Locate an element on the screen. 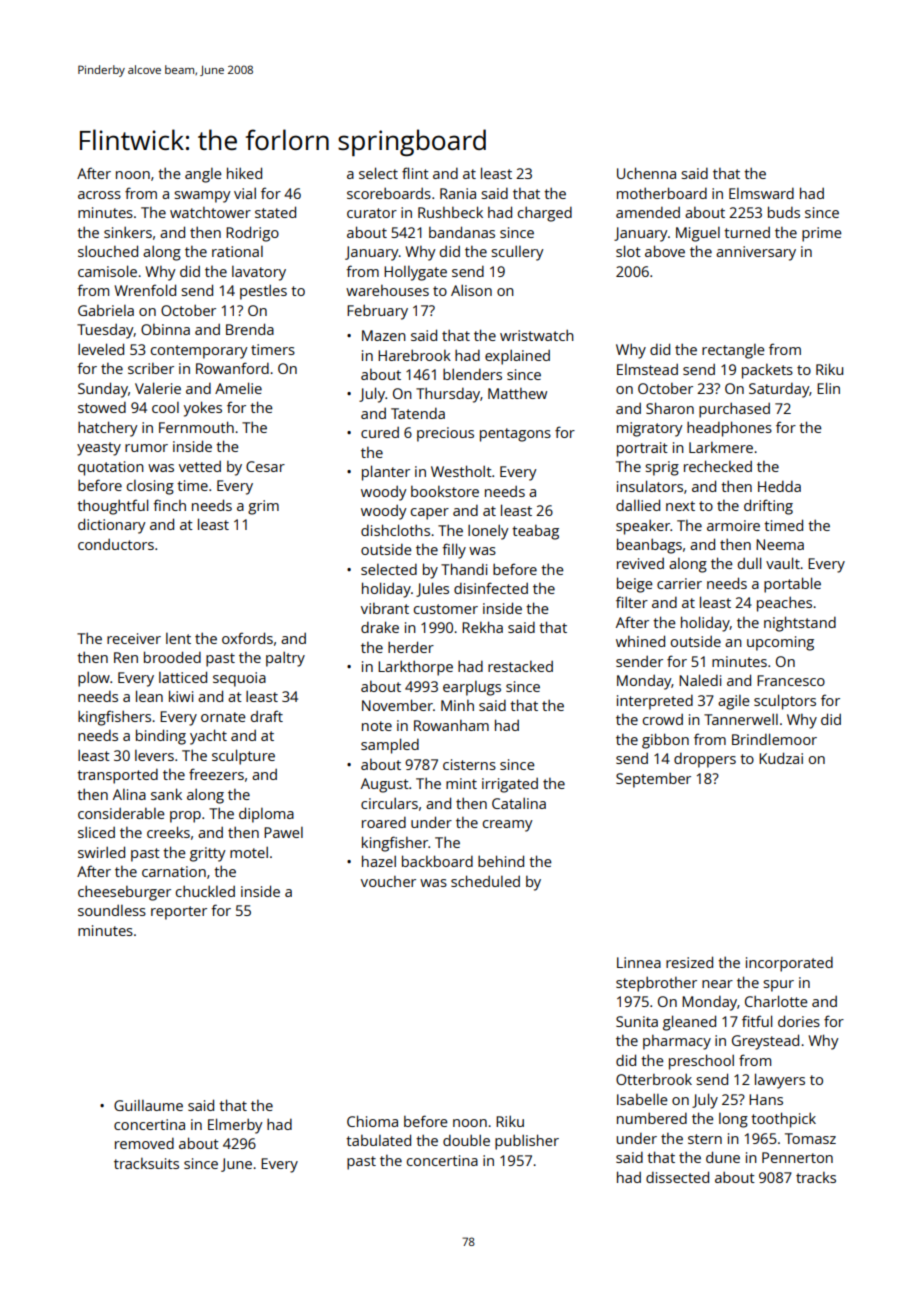  Kudzai is located at coordinates (781, 758).
